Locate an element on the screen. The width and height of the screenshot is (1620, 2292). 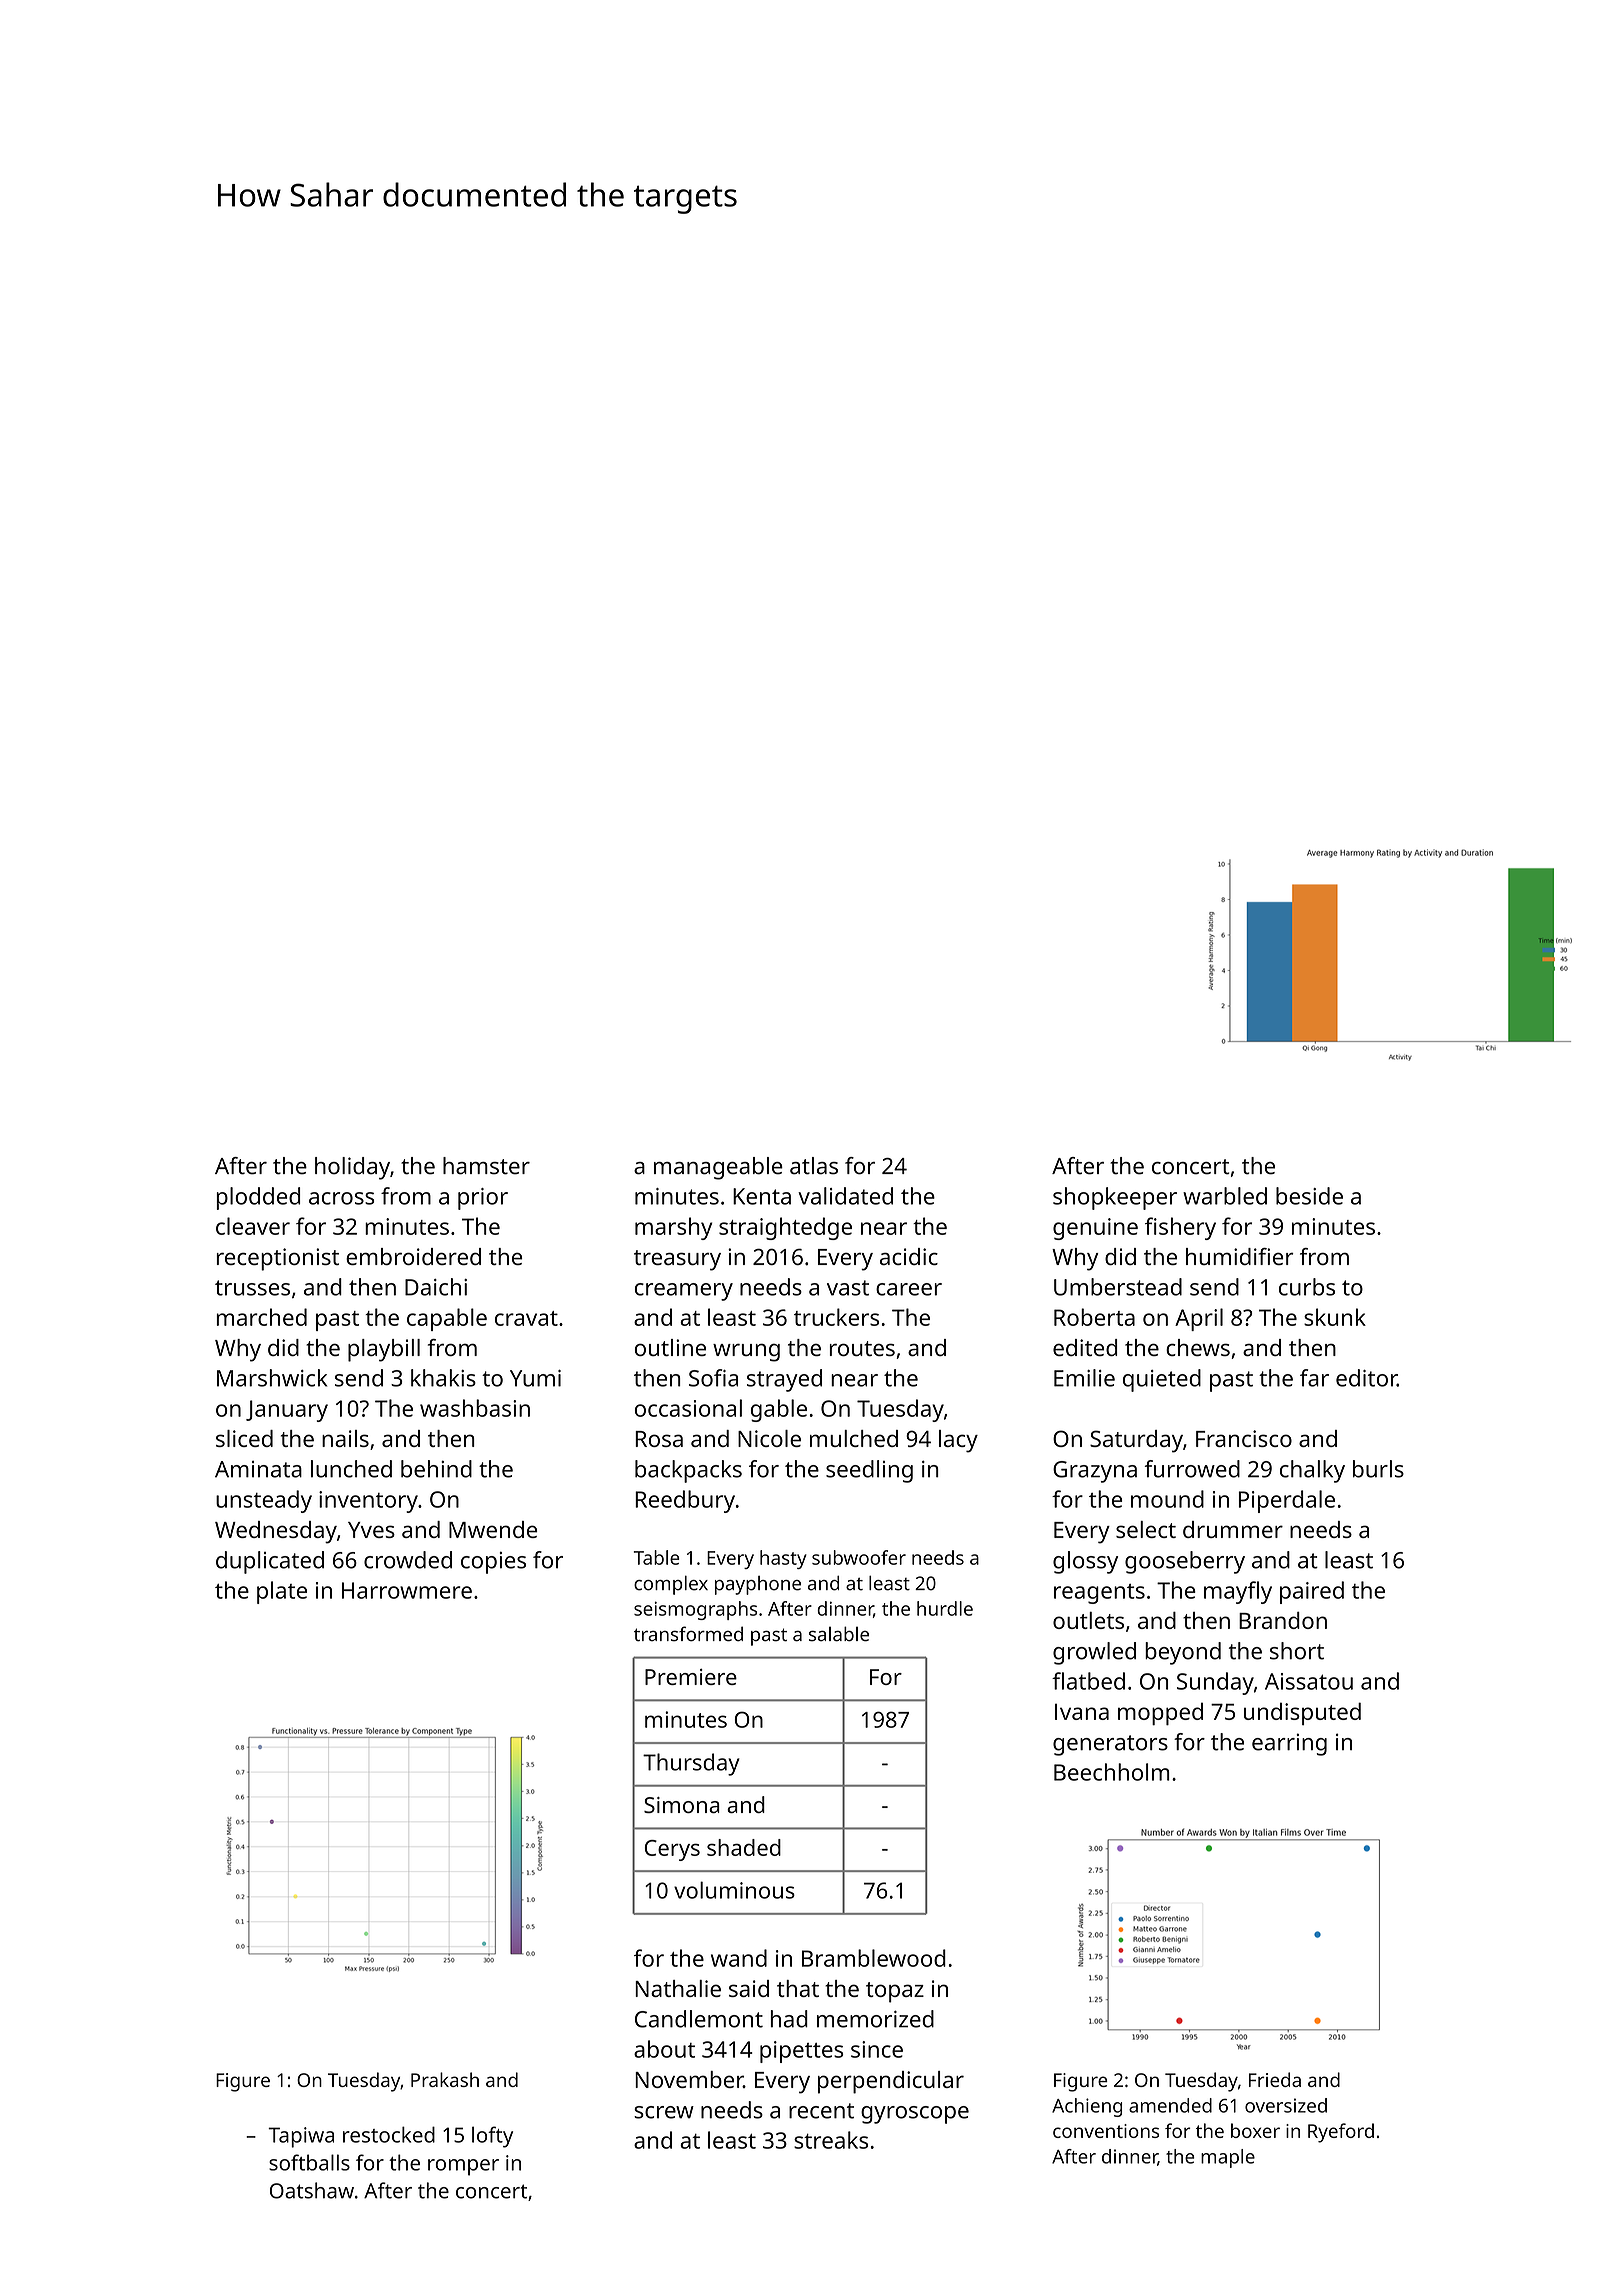
shaded is located at coordinates (744, 1847).
